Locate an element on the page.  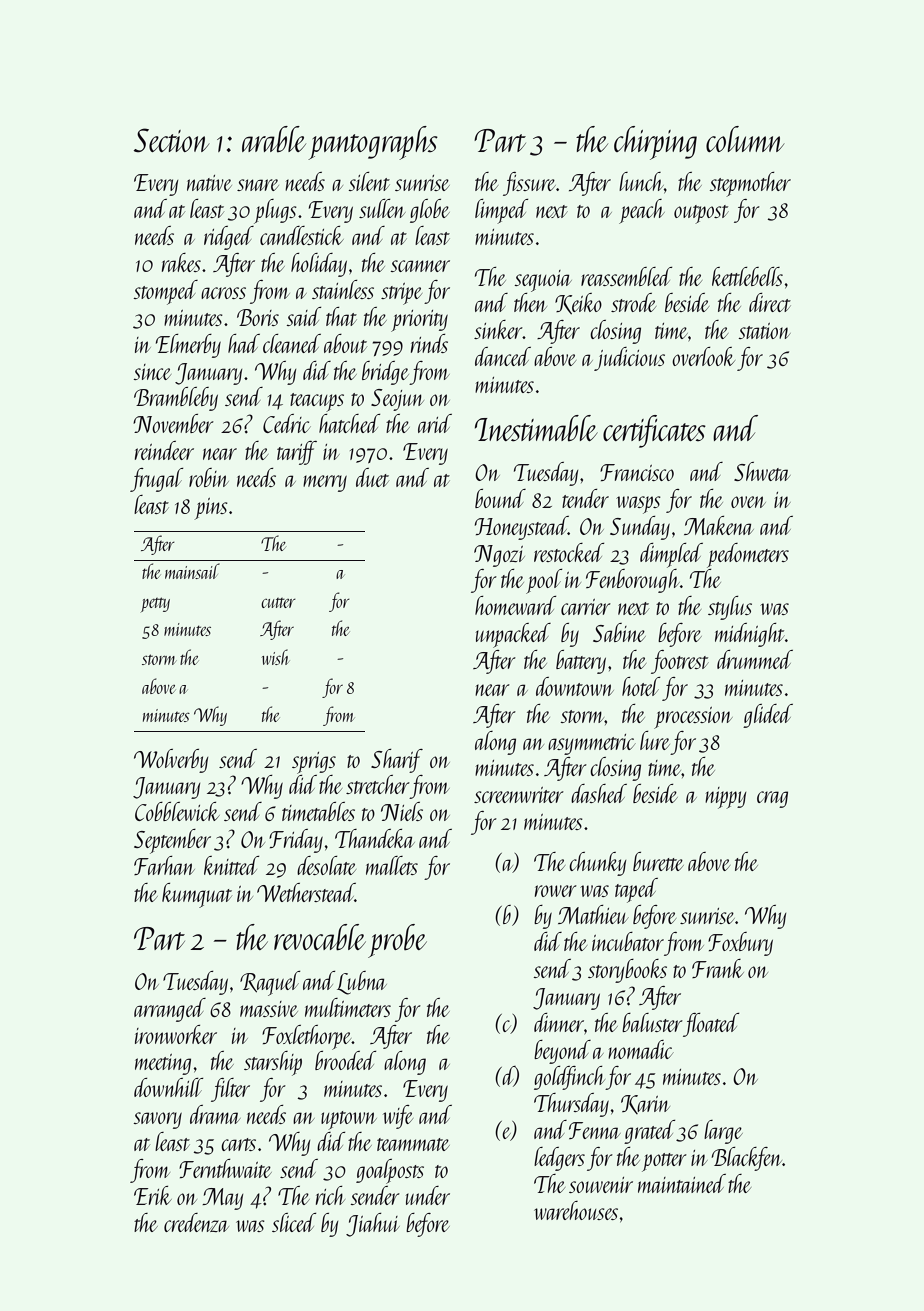
lunch is located at coordinates (641, 181).
